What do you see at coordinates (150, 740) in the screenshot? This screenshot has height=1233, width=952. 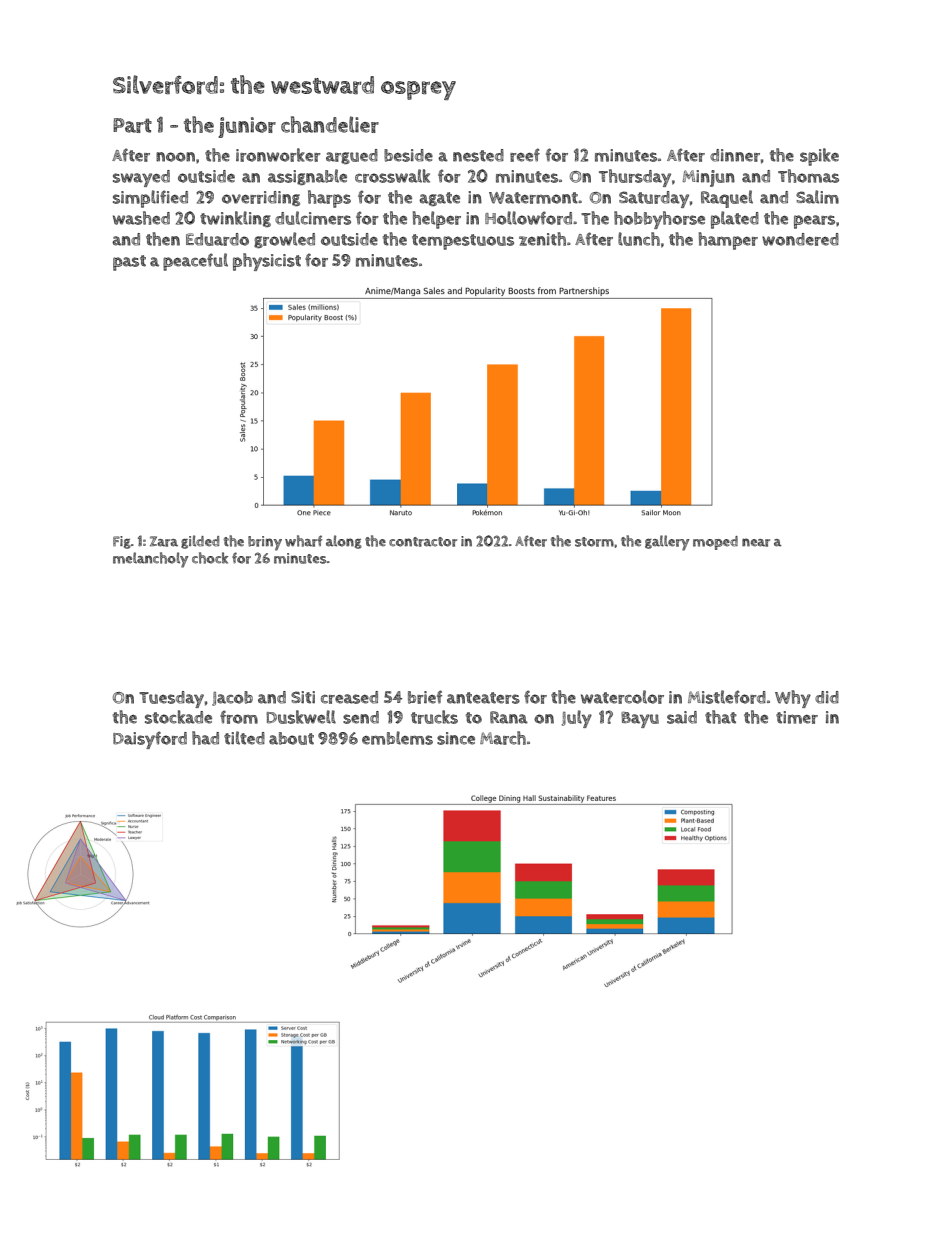 I see `Daisyford` at bounding box center [150, 740].
